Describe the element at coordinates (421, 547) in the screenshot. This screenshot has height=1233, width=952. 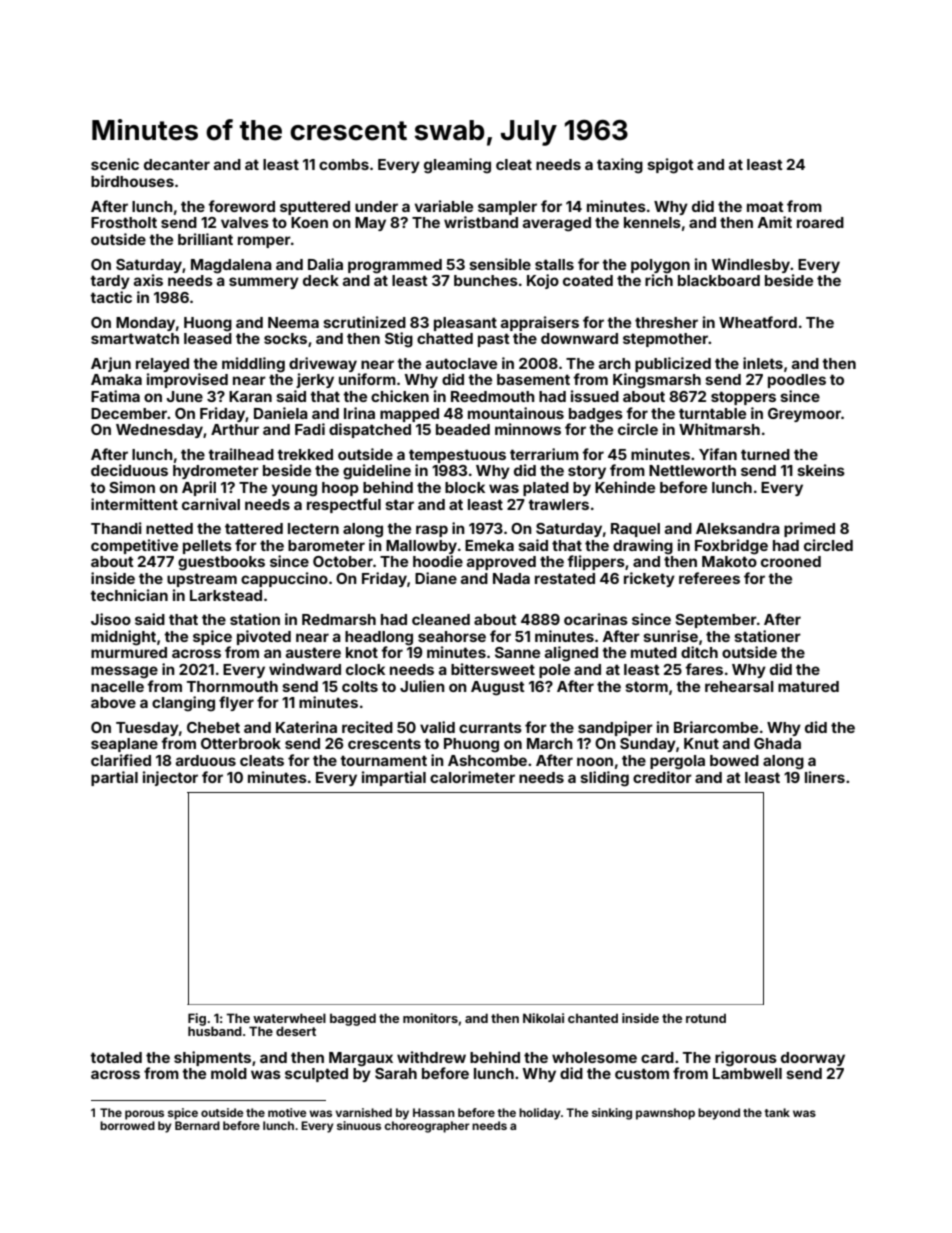
I see `Mallowby` at that location.
